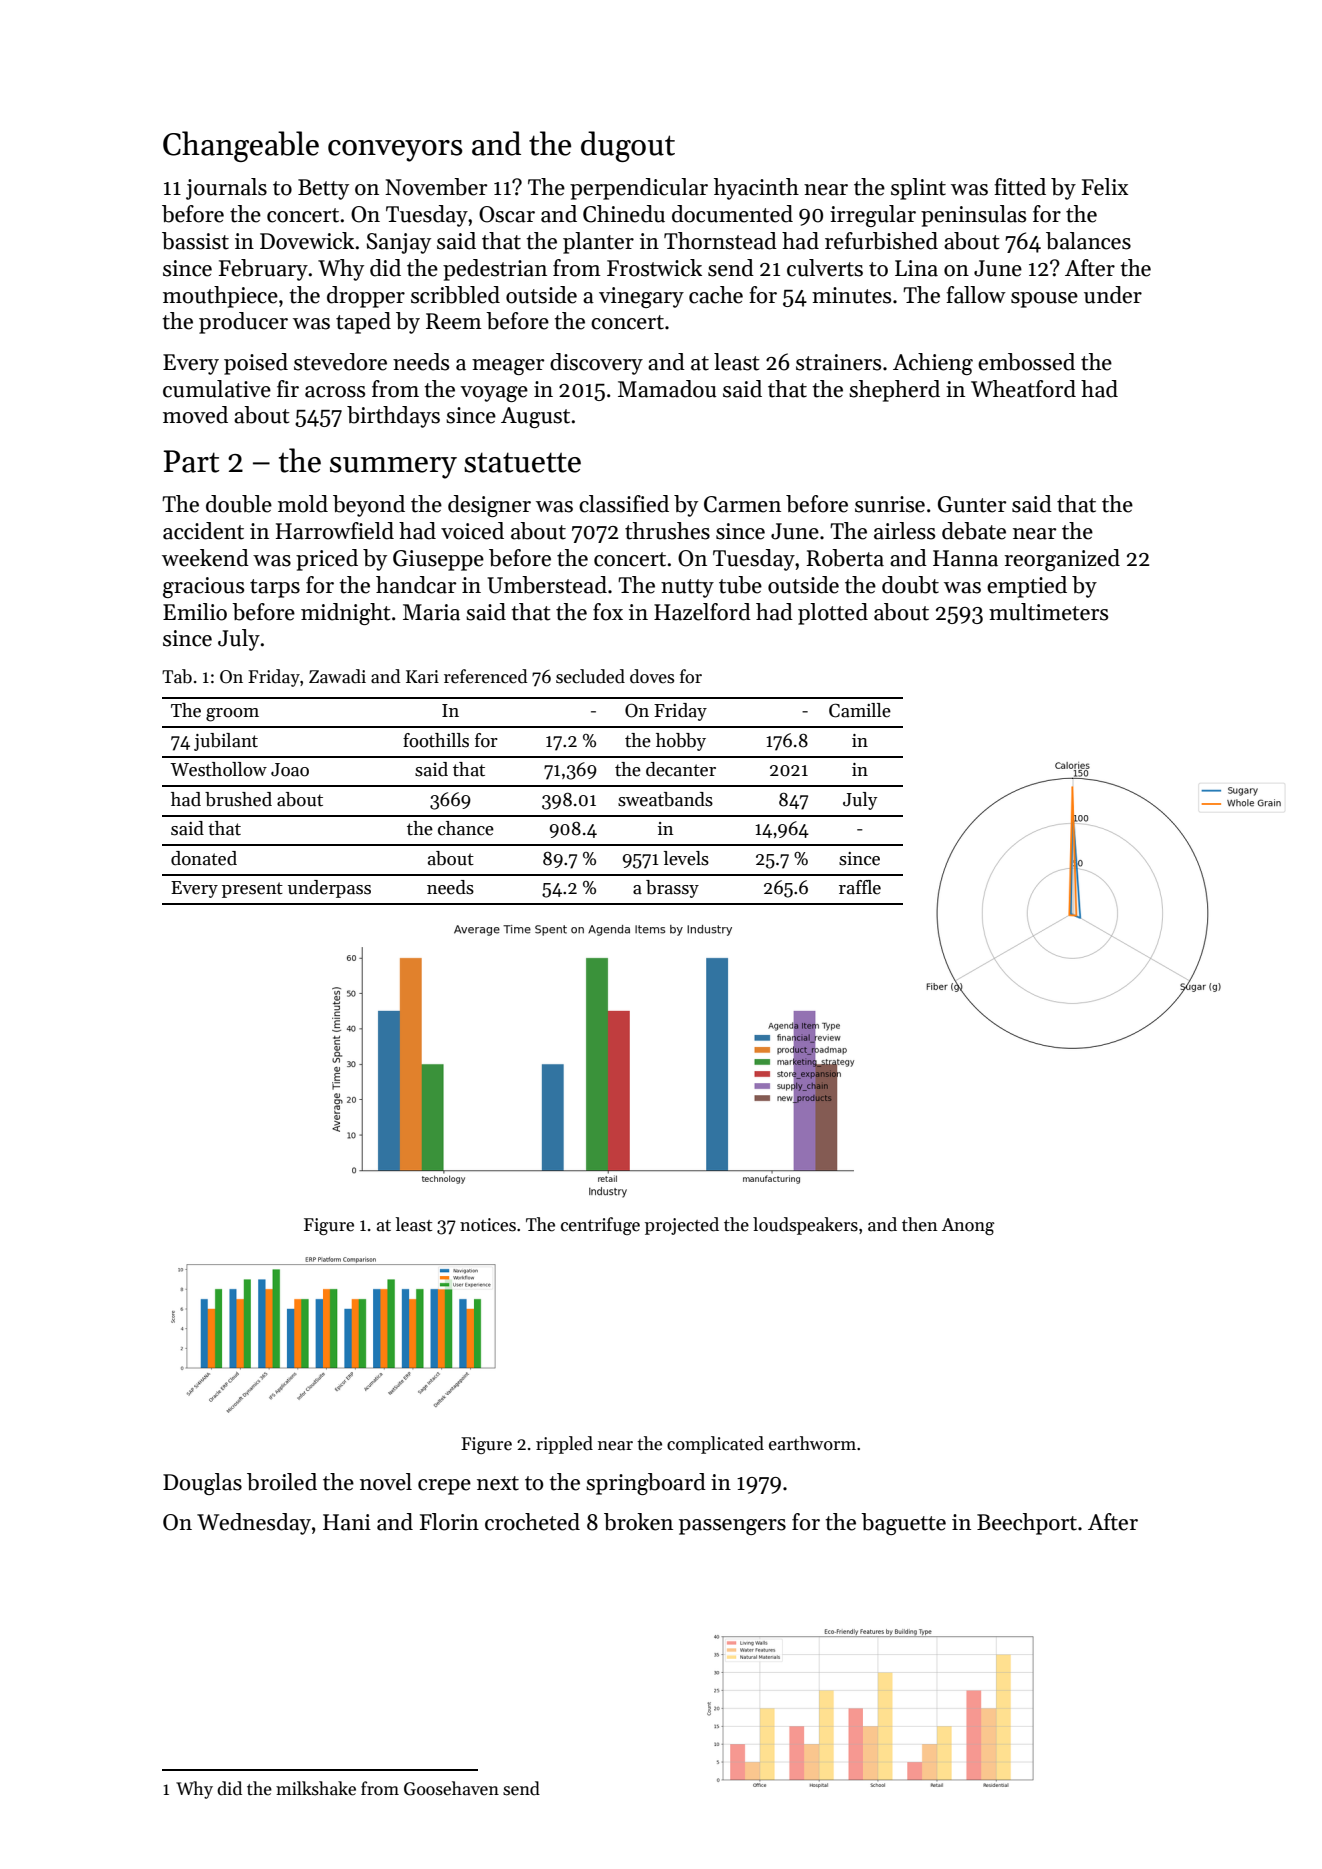 The width and height of the screenshot is (1322, 1869). What do you see at coordinates (918, 189) in the screenshot?
I see `splint` at bounding box center [918, 189].
